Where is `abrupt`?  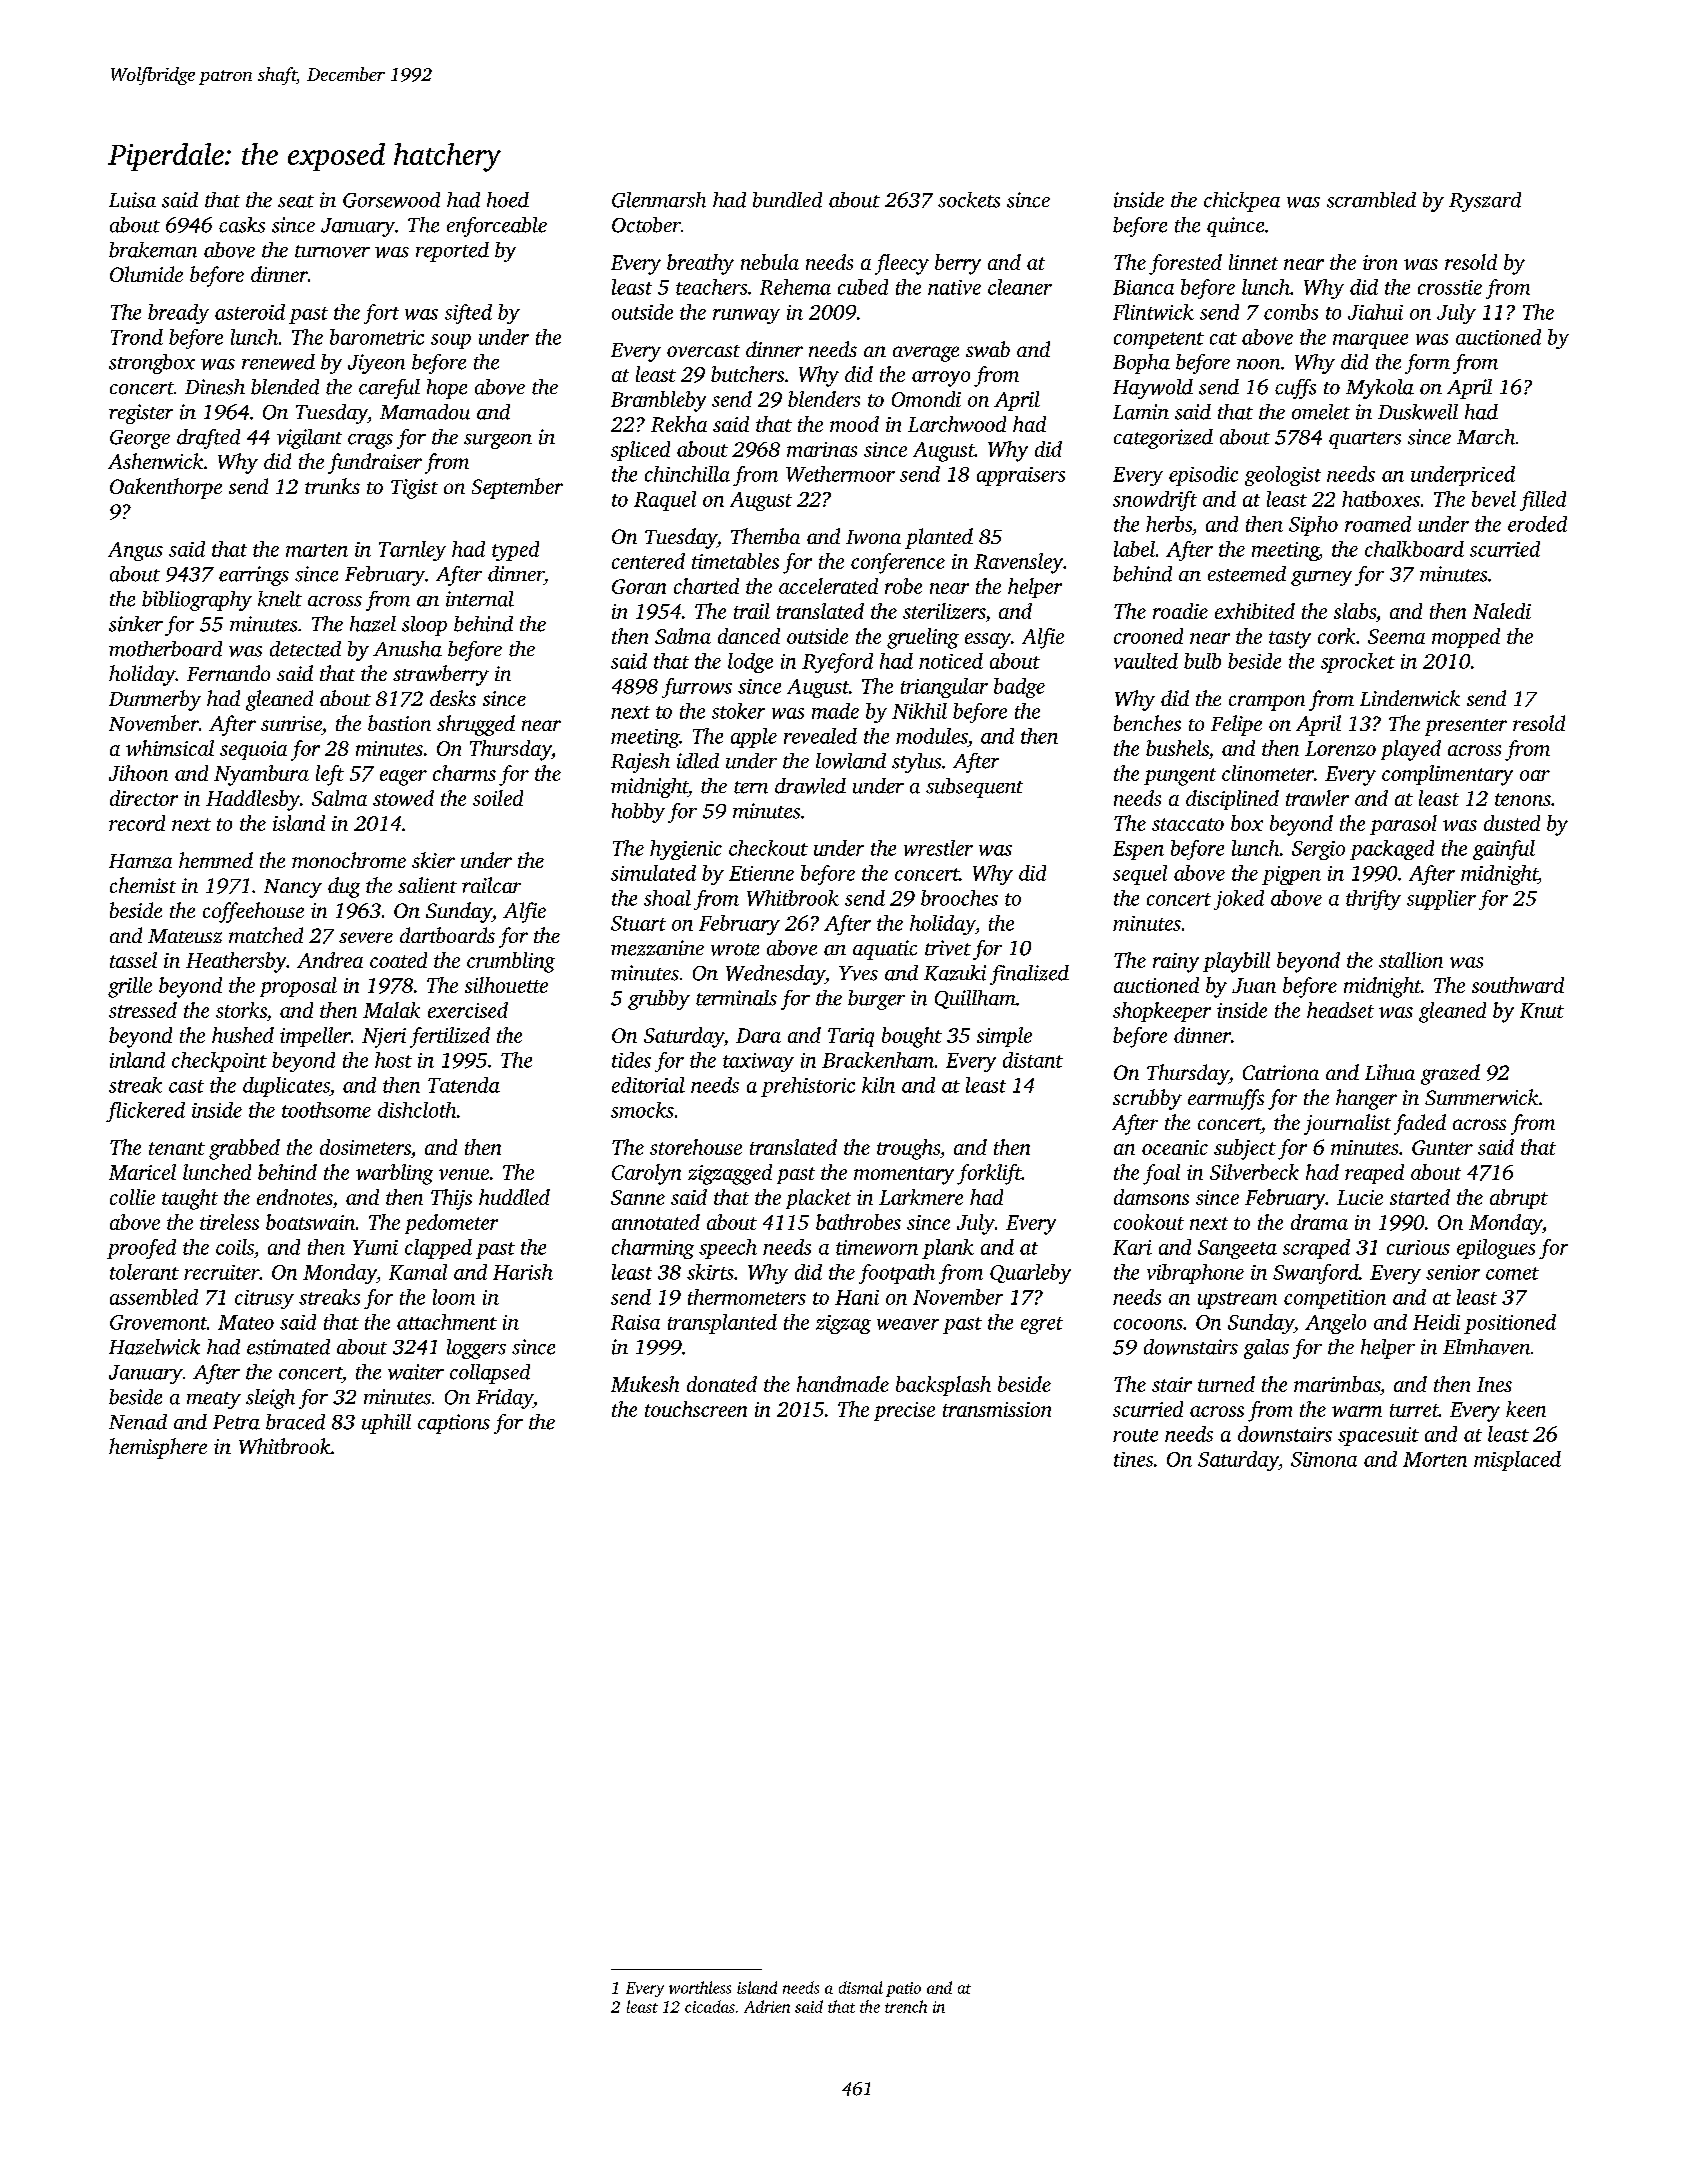 abrupt is located at coordinates (1519, 1199).
